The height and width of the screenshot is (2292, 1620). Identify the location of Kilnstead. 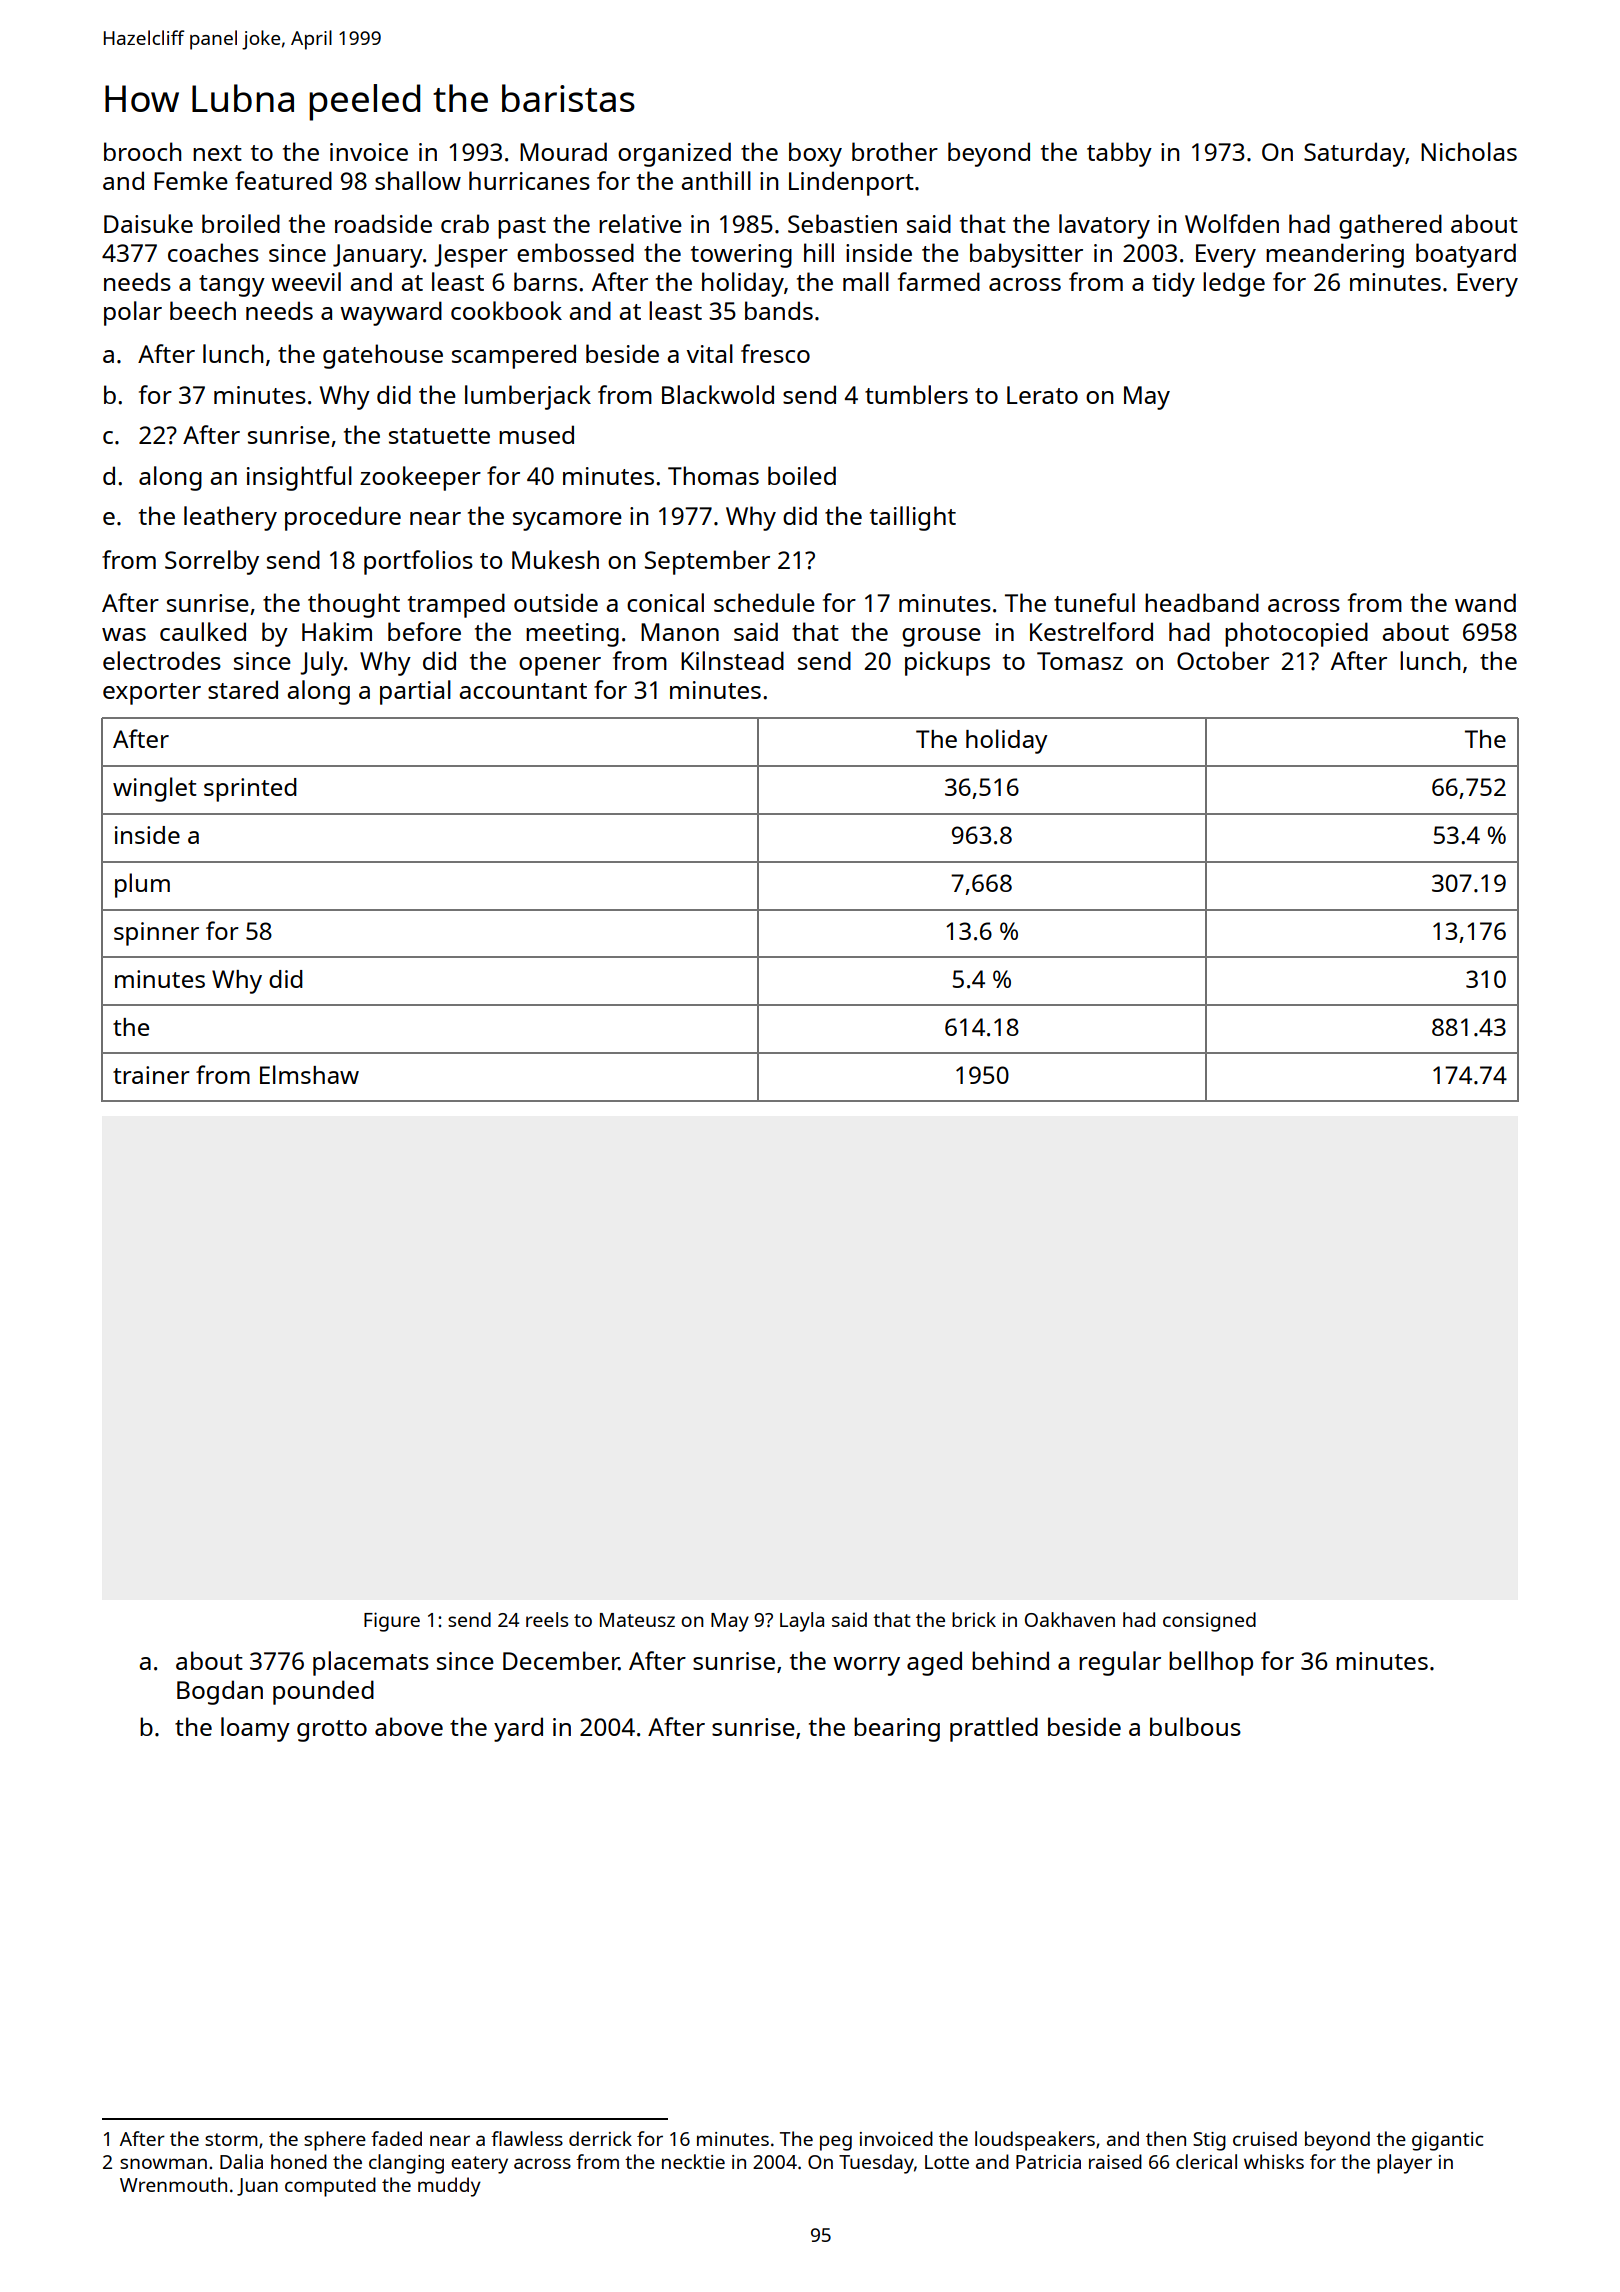
(732, 660).
